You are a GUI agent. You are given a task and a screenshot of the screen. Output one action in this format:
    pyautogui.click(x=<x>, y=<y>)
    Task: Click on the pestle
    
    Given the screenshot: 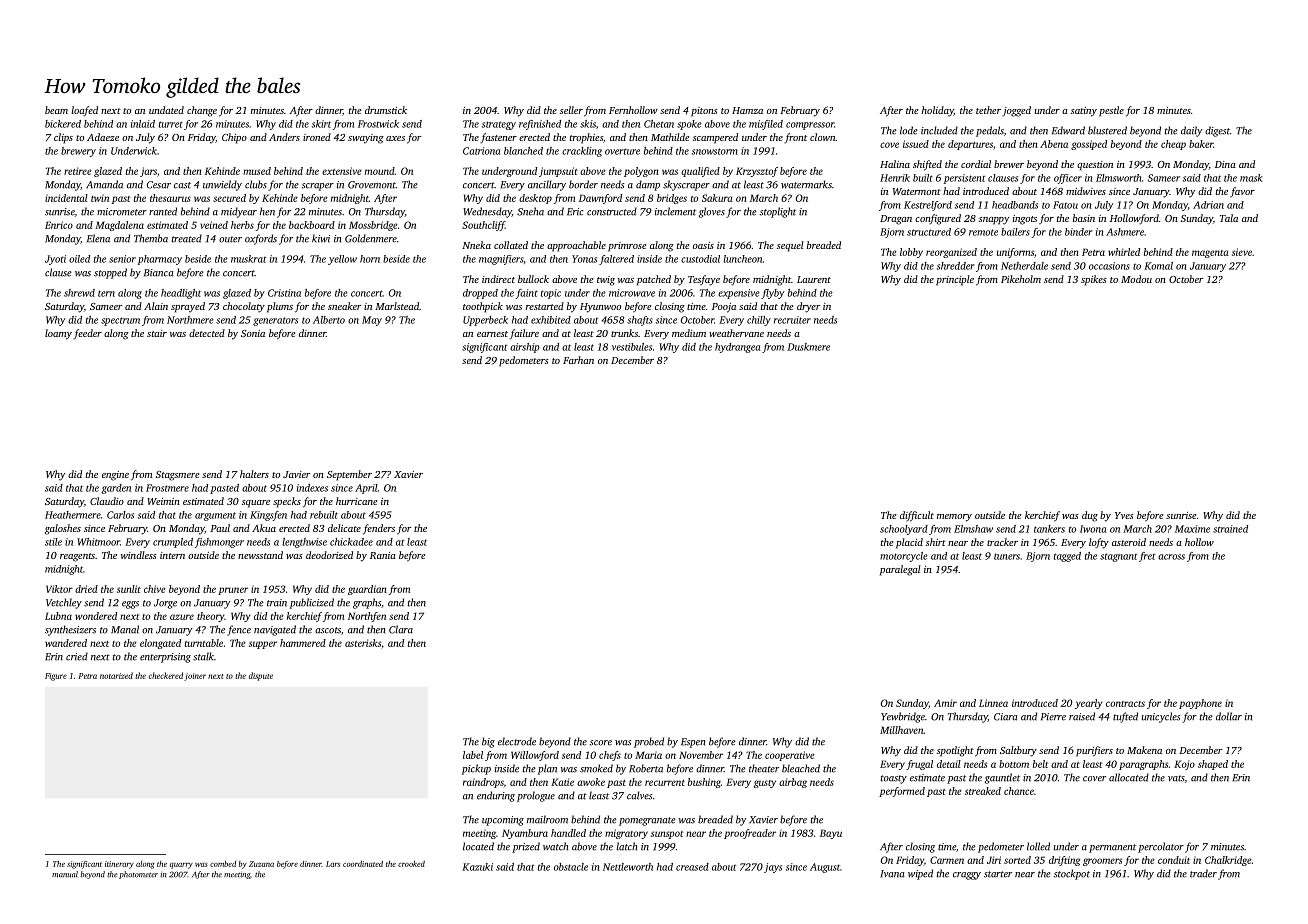 What is the action you would take?
    pyautogui.click(x=1111, y=111)
